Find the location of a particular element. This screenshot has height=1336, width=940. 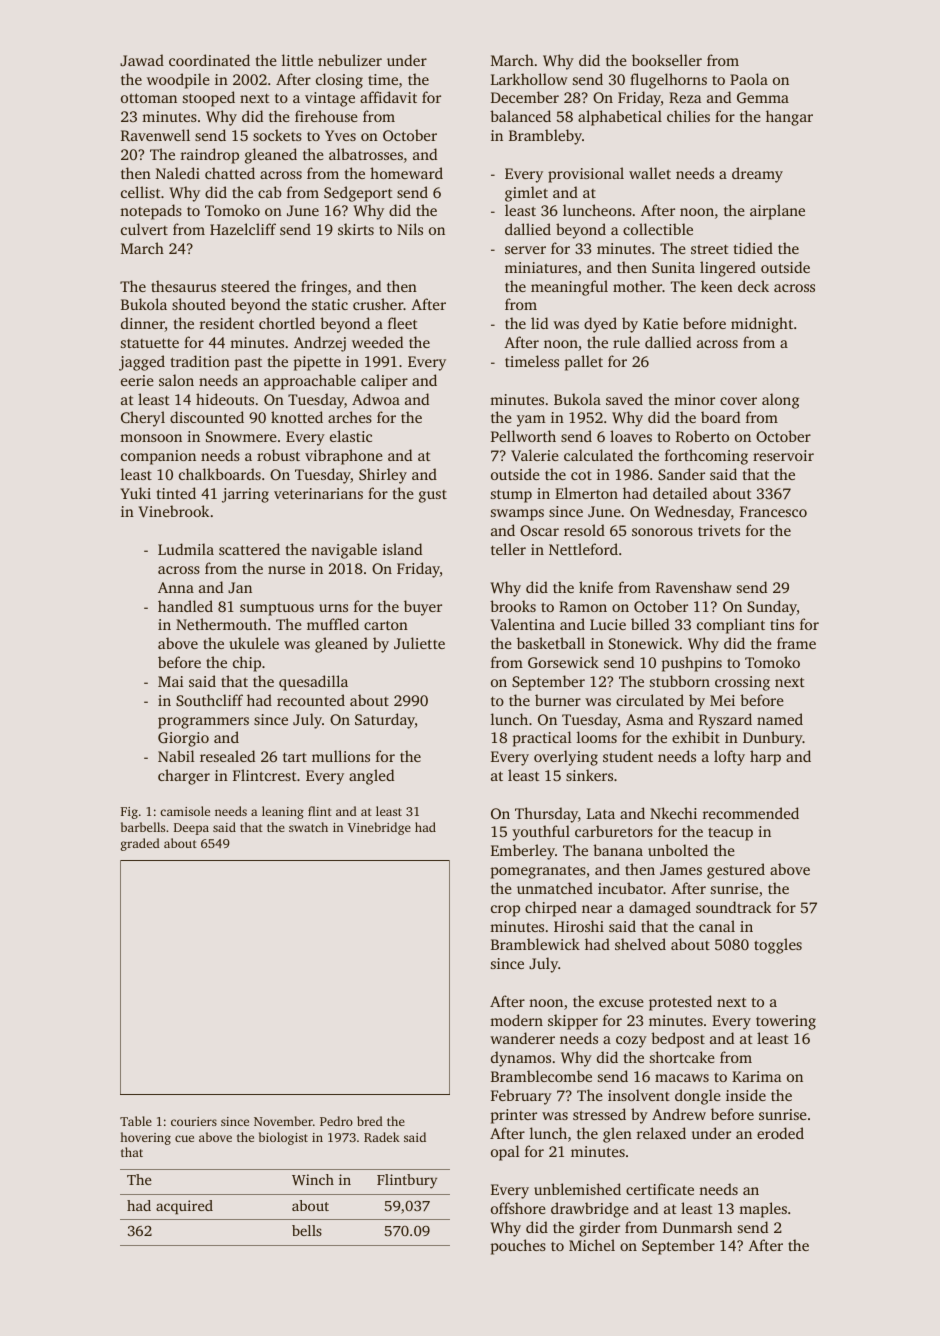

Jawad is located at coordinates (142, 60).
